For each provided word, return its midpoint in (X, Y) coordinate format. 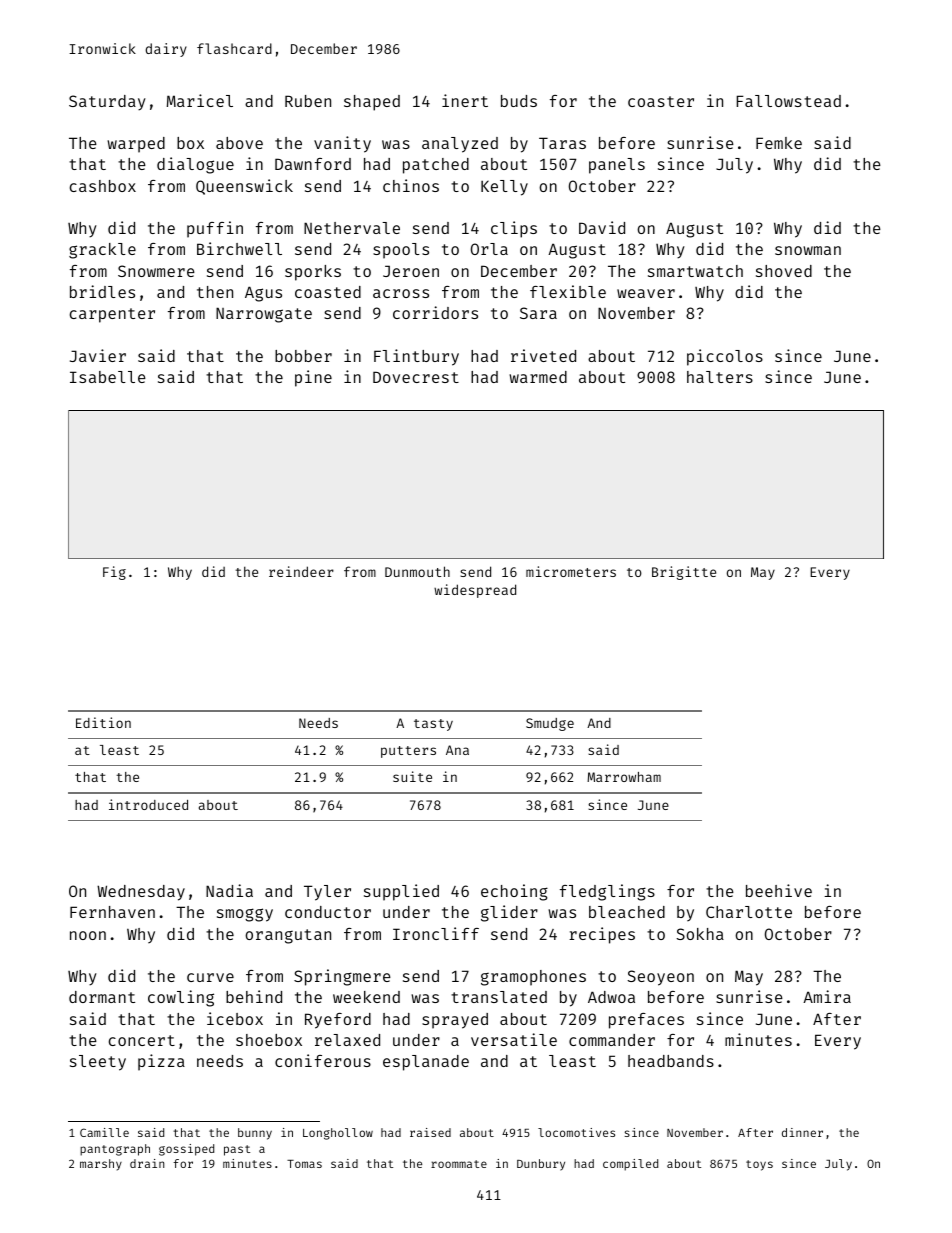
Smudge (550, 724)
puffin (215, 229)
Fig (114, 573)
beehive (779, 890)
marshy (101, 1165)
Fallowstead (788, 101)
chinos (411, 185)
